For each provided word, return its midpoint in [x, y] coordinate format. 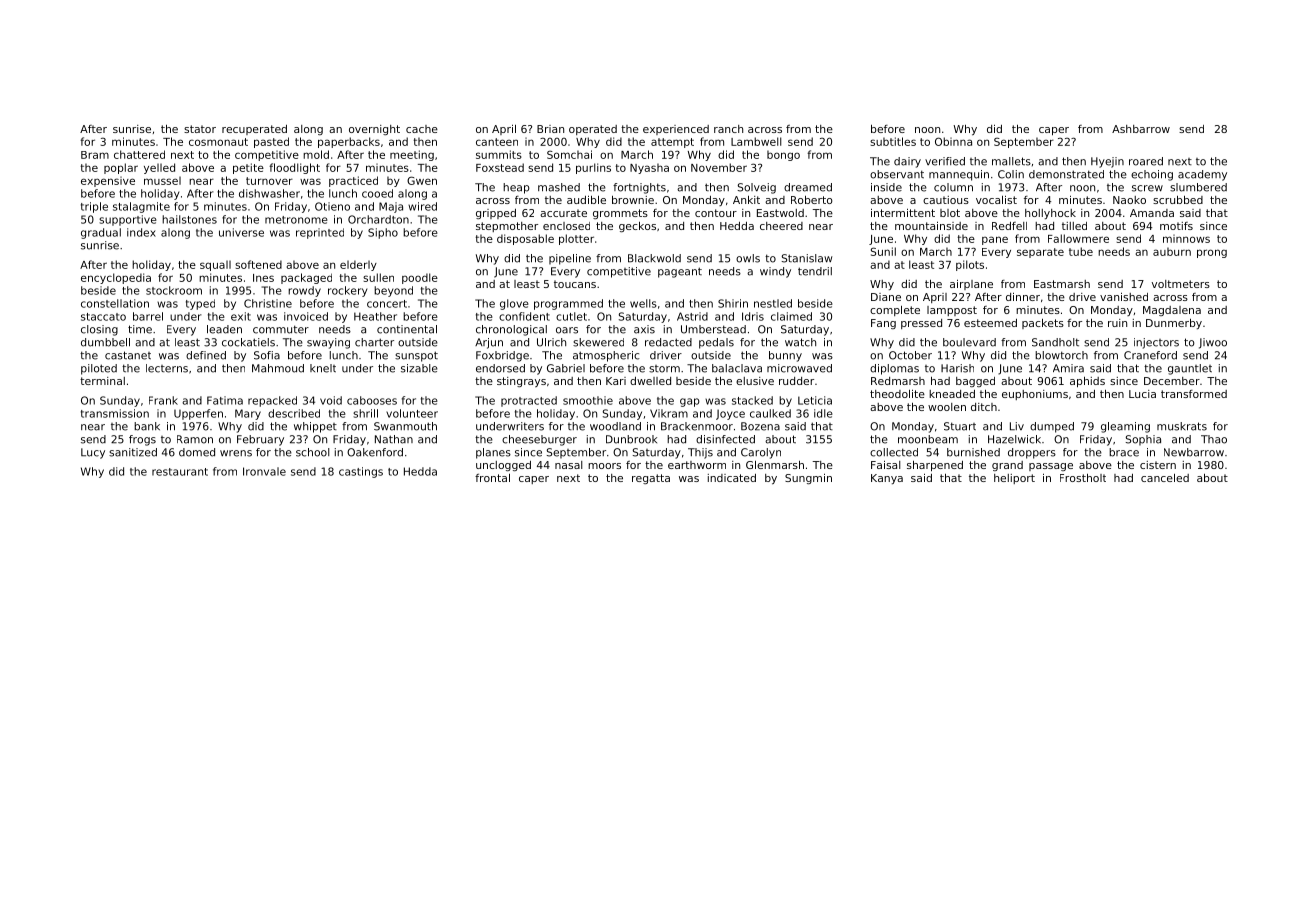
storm [664, 369]
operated [593, 130]
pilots [970, 265]
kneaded [952, 394]
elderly [358, 265]
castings [361, 472]
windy [775, 272]
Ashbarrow [1141, 129]
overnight [374, 130]
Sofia [267, 355]
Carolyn [761, 453]
